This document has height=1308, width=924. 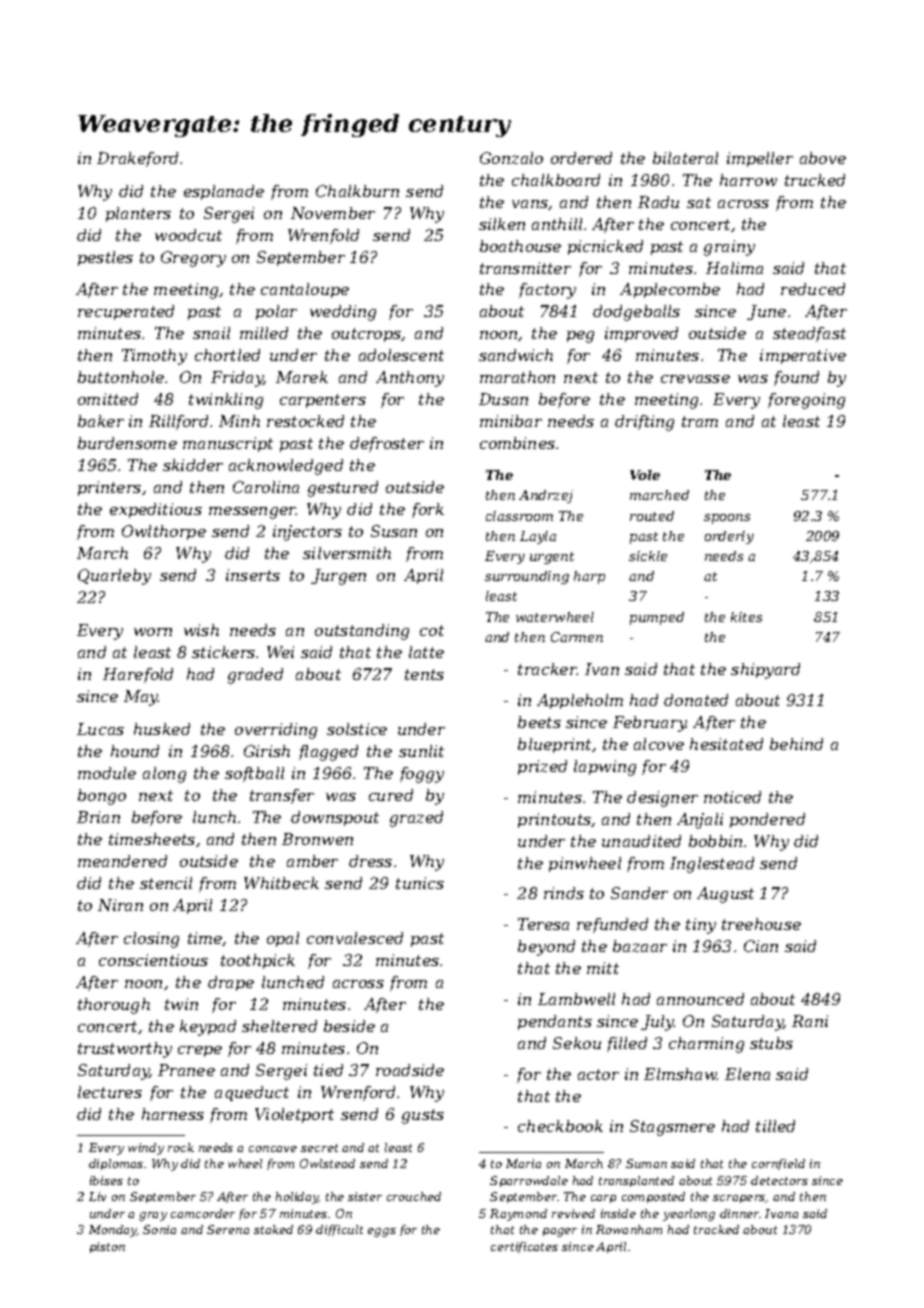 What do you see at coordinates (645, 475) in the document?
I see `Vole` at bounding box center [645, 475].
